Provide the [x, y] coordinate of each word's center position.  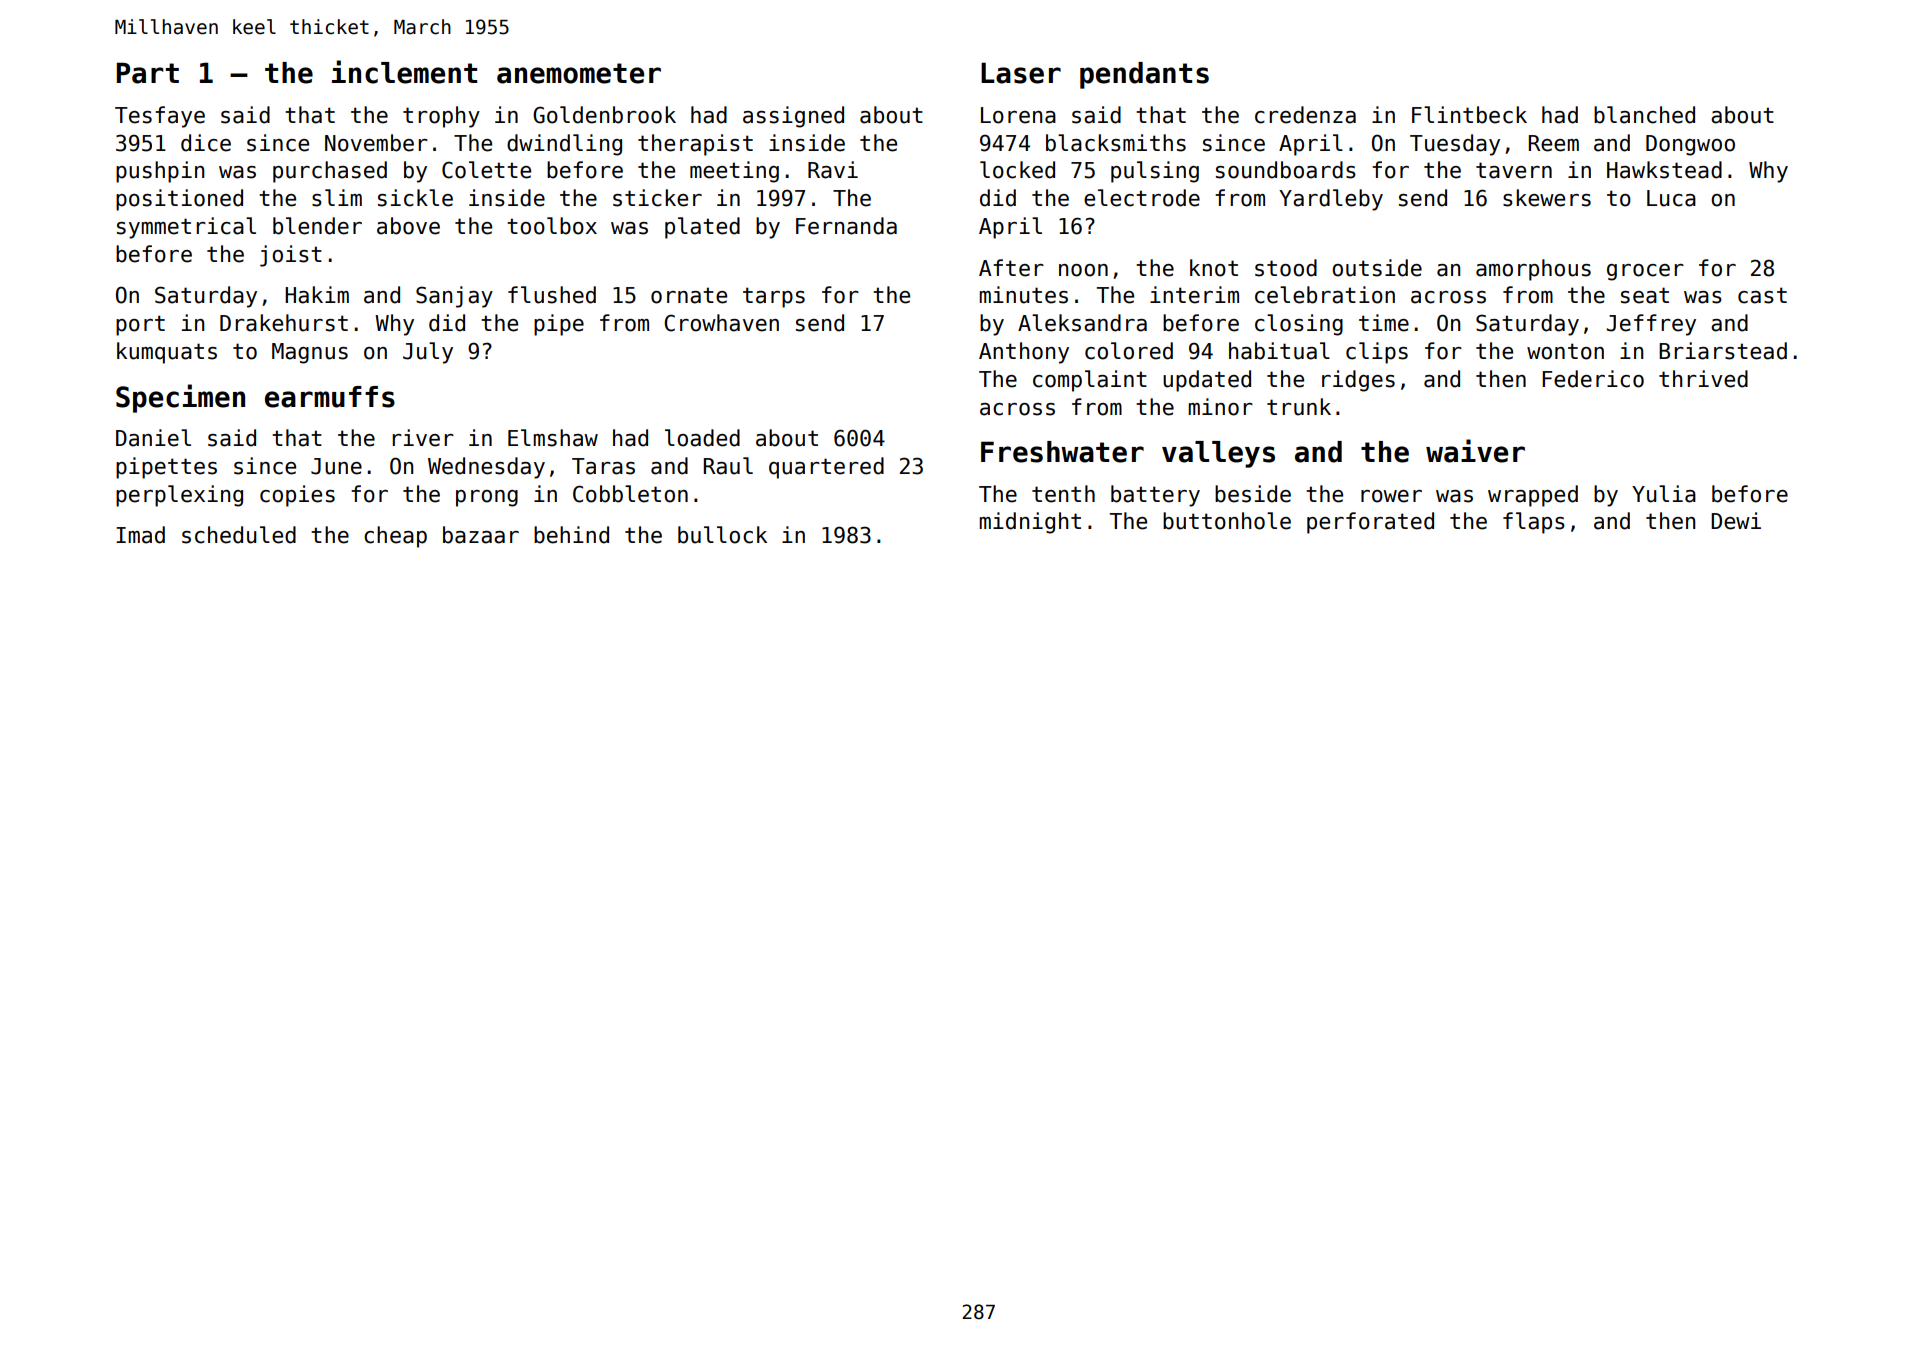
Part [147, 73]
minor [1220, 407]
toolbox [552, 226]
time [1384, 323]
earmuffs [330, 397]
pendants [1144, 75]
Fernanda [846, 226]
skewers [1547, 198]
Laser [1021, 73]
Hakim [317, 295]
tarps [774, 297]
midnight [1030, 523]
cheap [395, 537]
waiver [1475, 451]
